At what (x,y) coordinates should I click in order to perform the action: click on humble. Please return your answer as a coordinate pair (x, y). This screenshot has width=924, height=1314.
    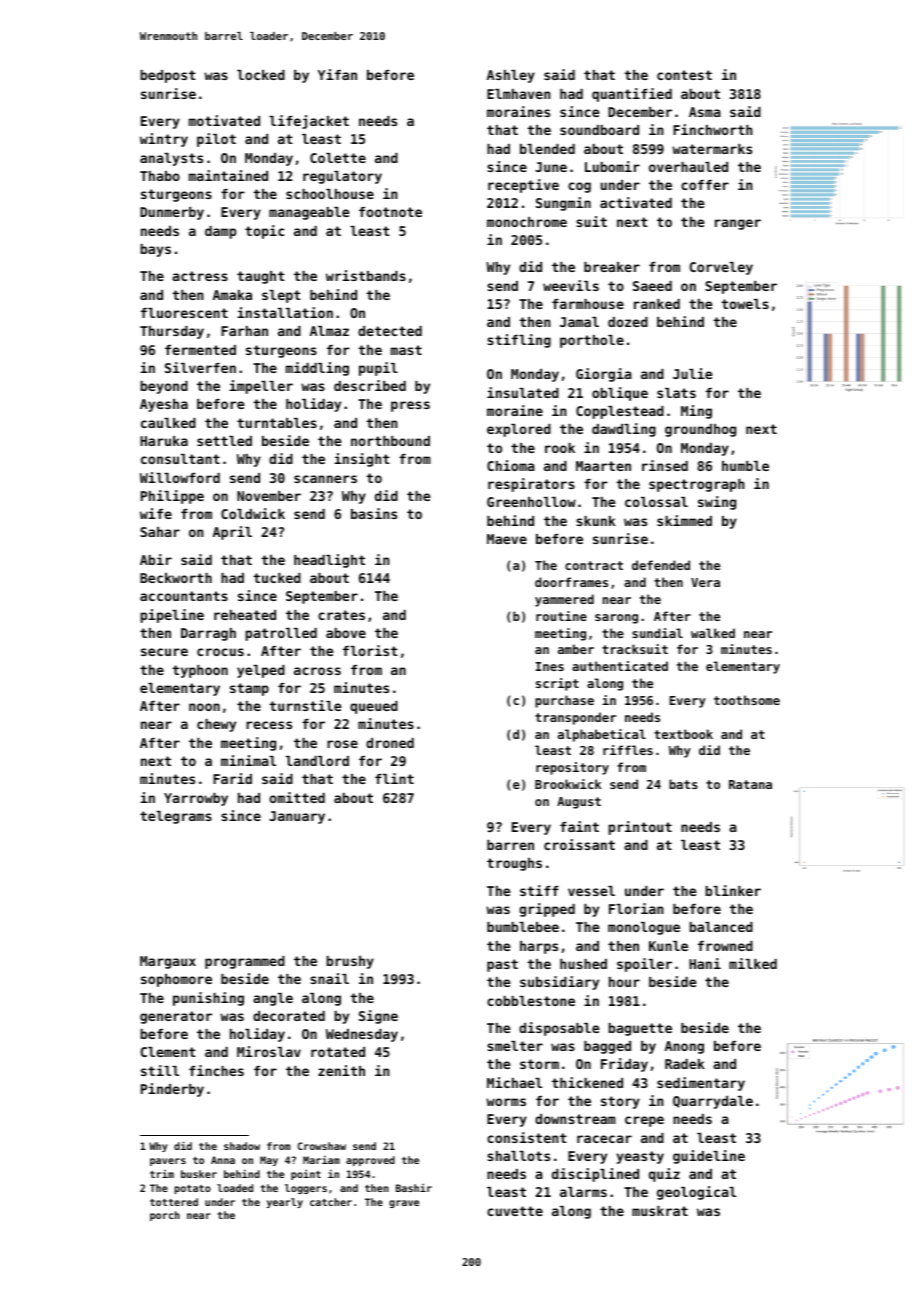
    Looking at the image, I should click on (745, 466).
